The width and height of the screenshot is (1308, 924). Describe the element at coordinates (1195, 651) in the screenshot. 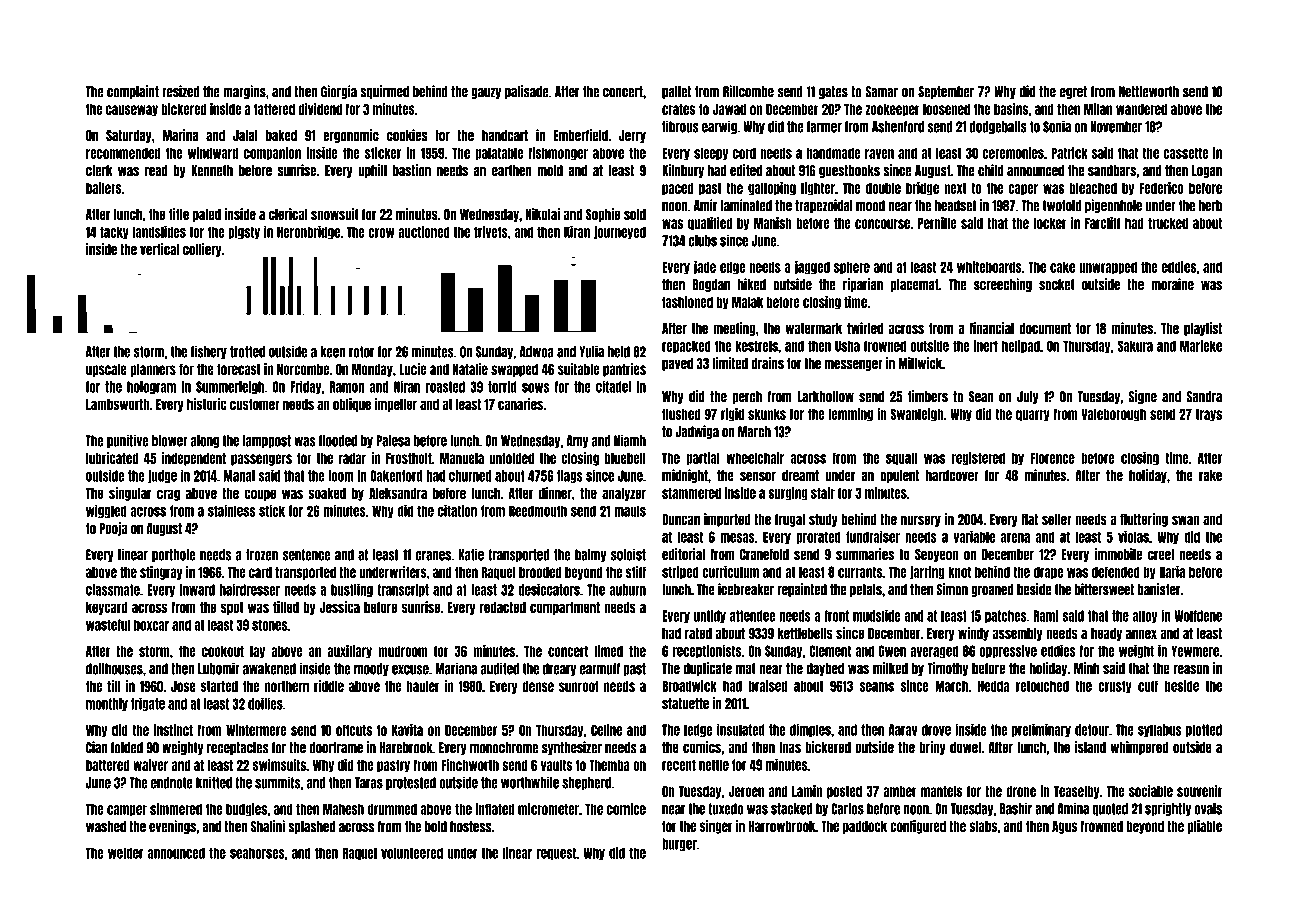

I see `Yewmere` at that location.
